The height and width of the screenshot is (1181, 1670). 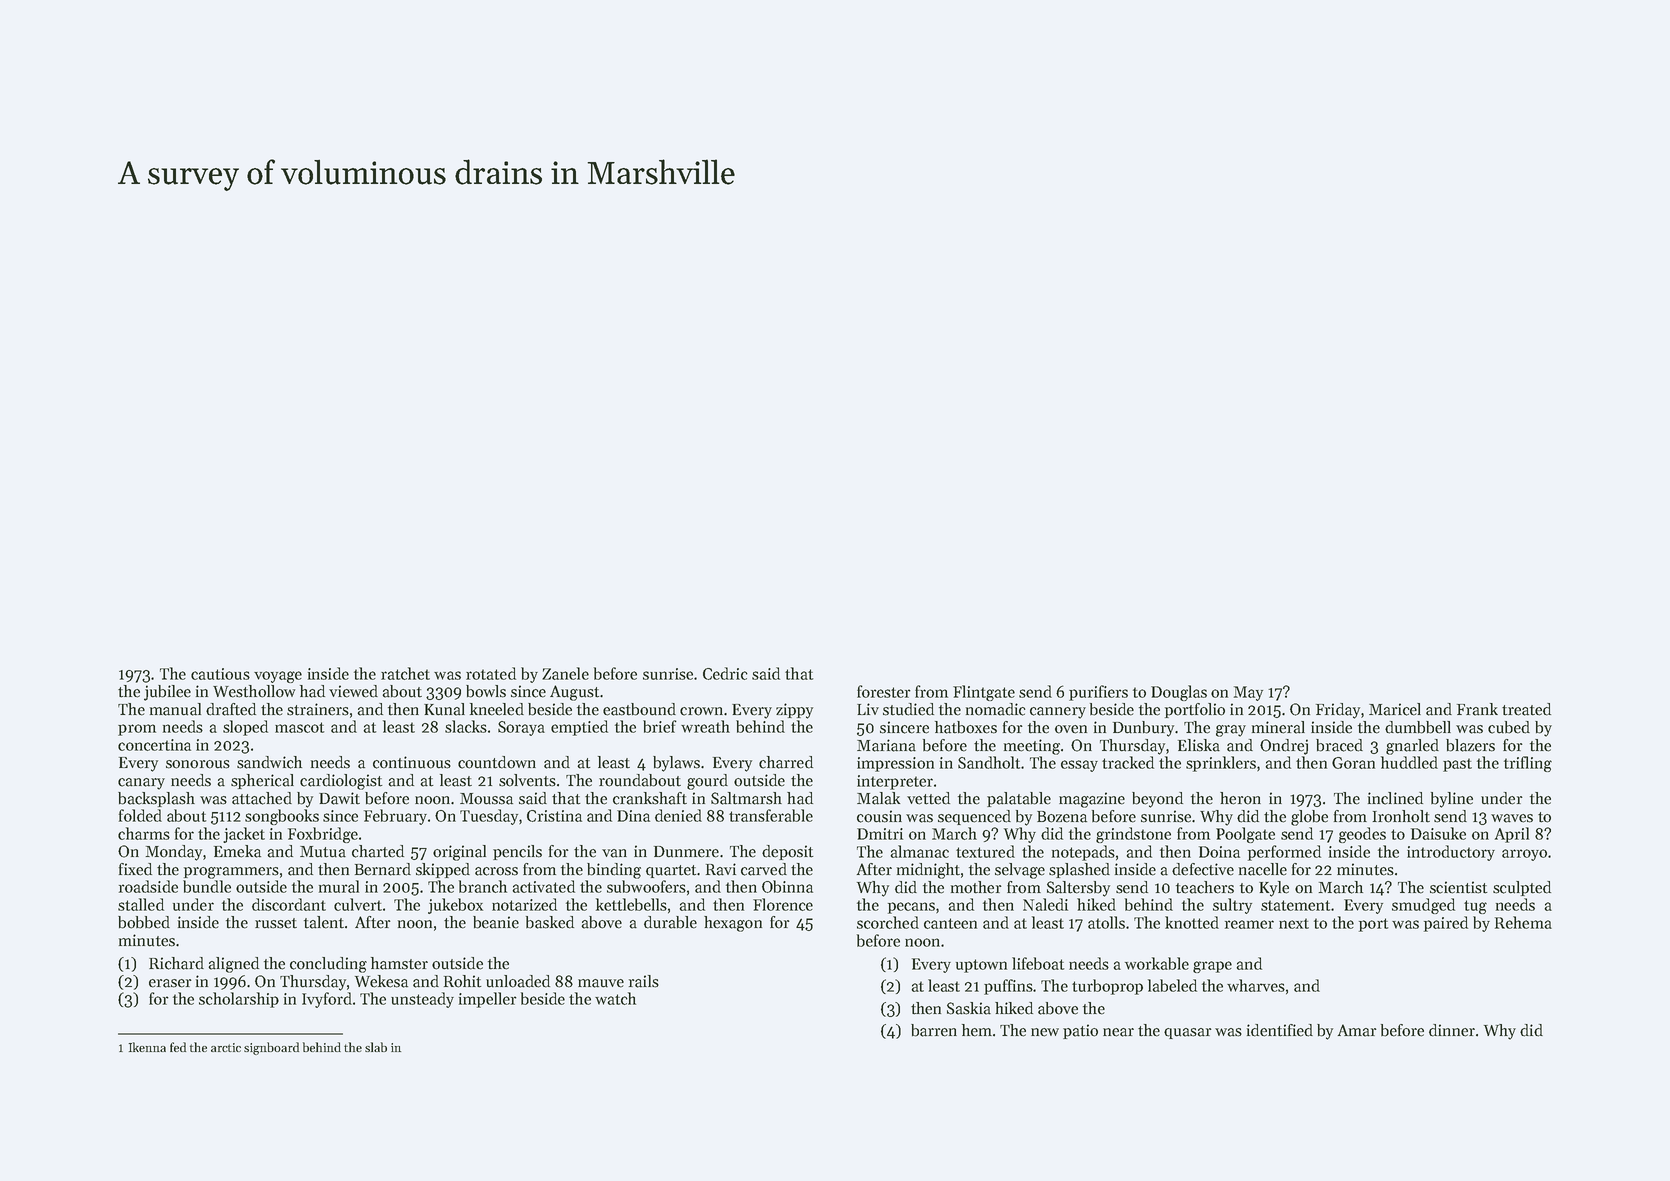 What do you see at coordinates (1477, 709) in the screenshot?
I see `Frank` at bounding box center [1477, 709].
